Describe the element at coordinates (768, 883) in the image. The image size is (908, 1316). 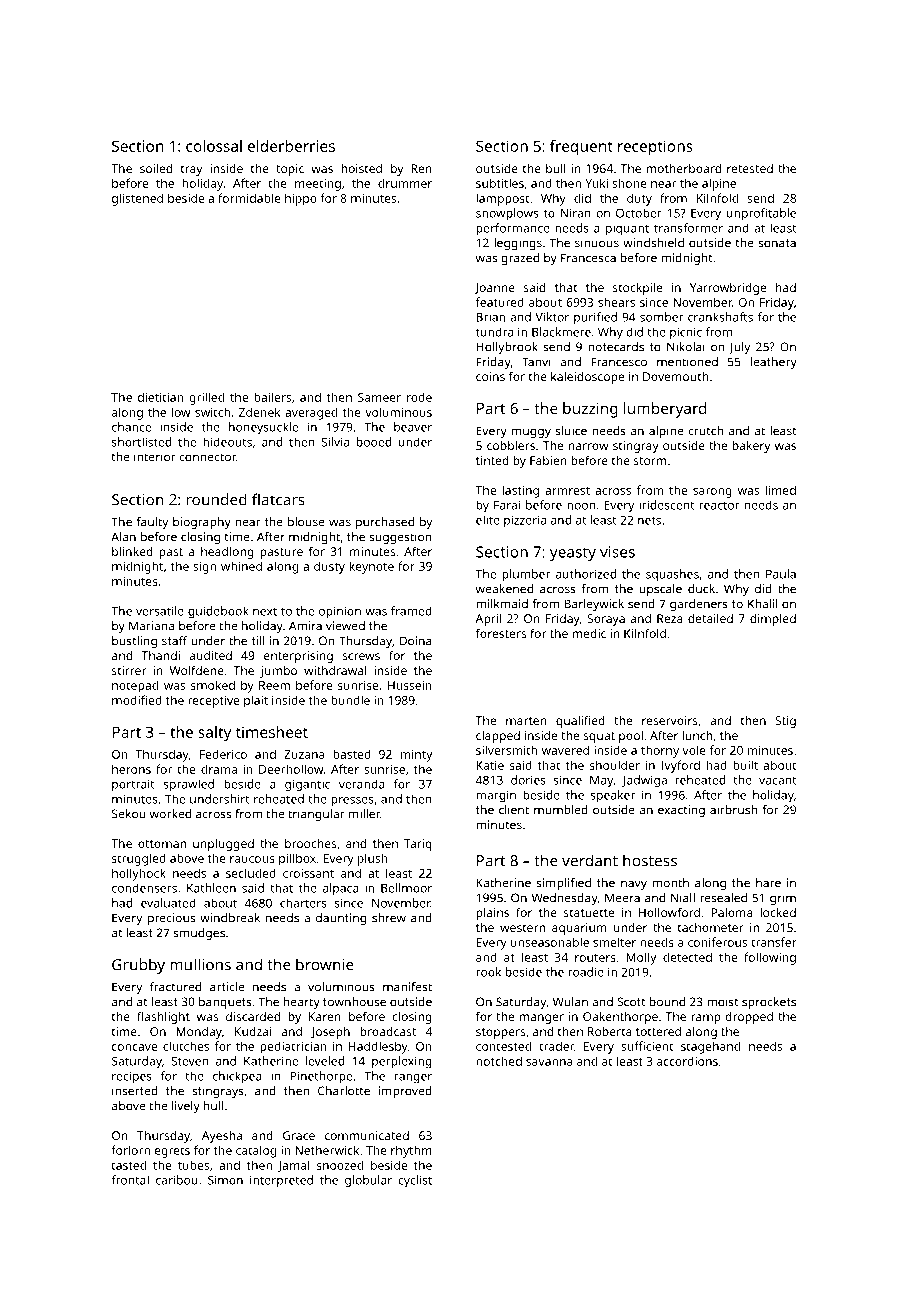
I see `hare` at that location.
